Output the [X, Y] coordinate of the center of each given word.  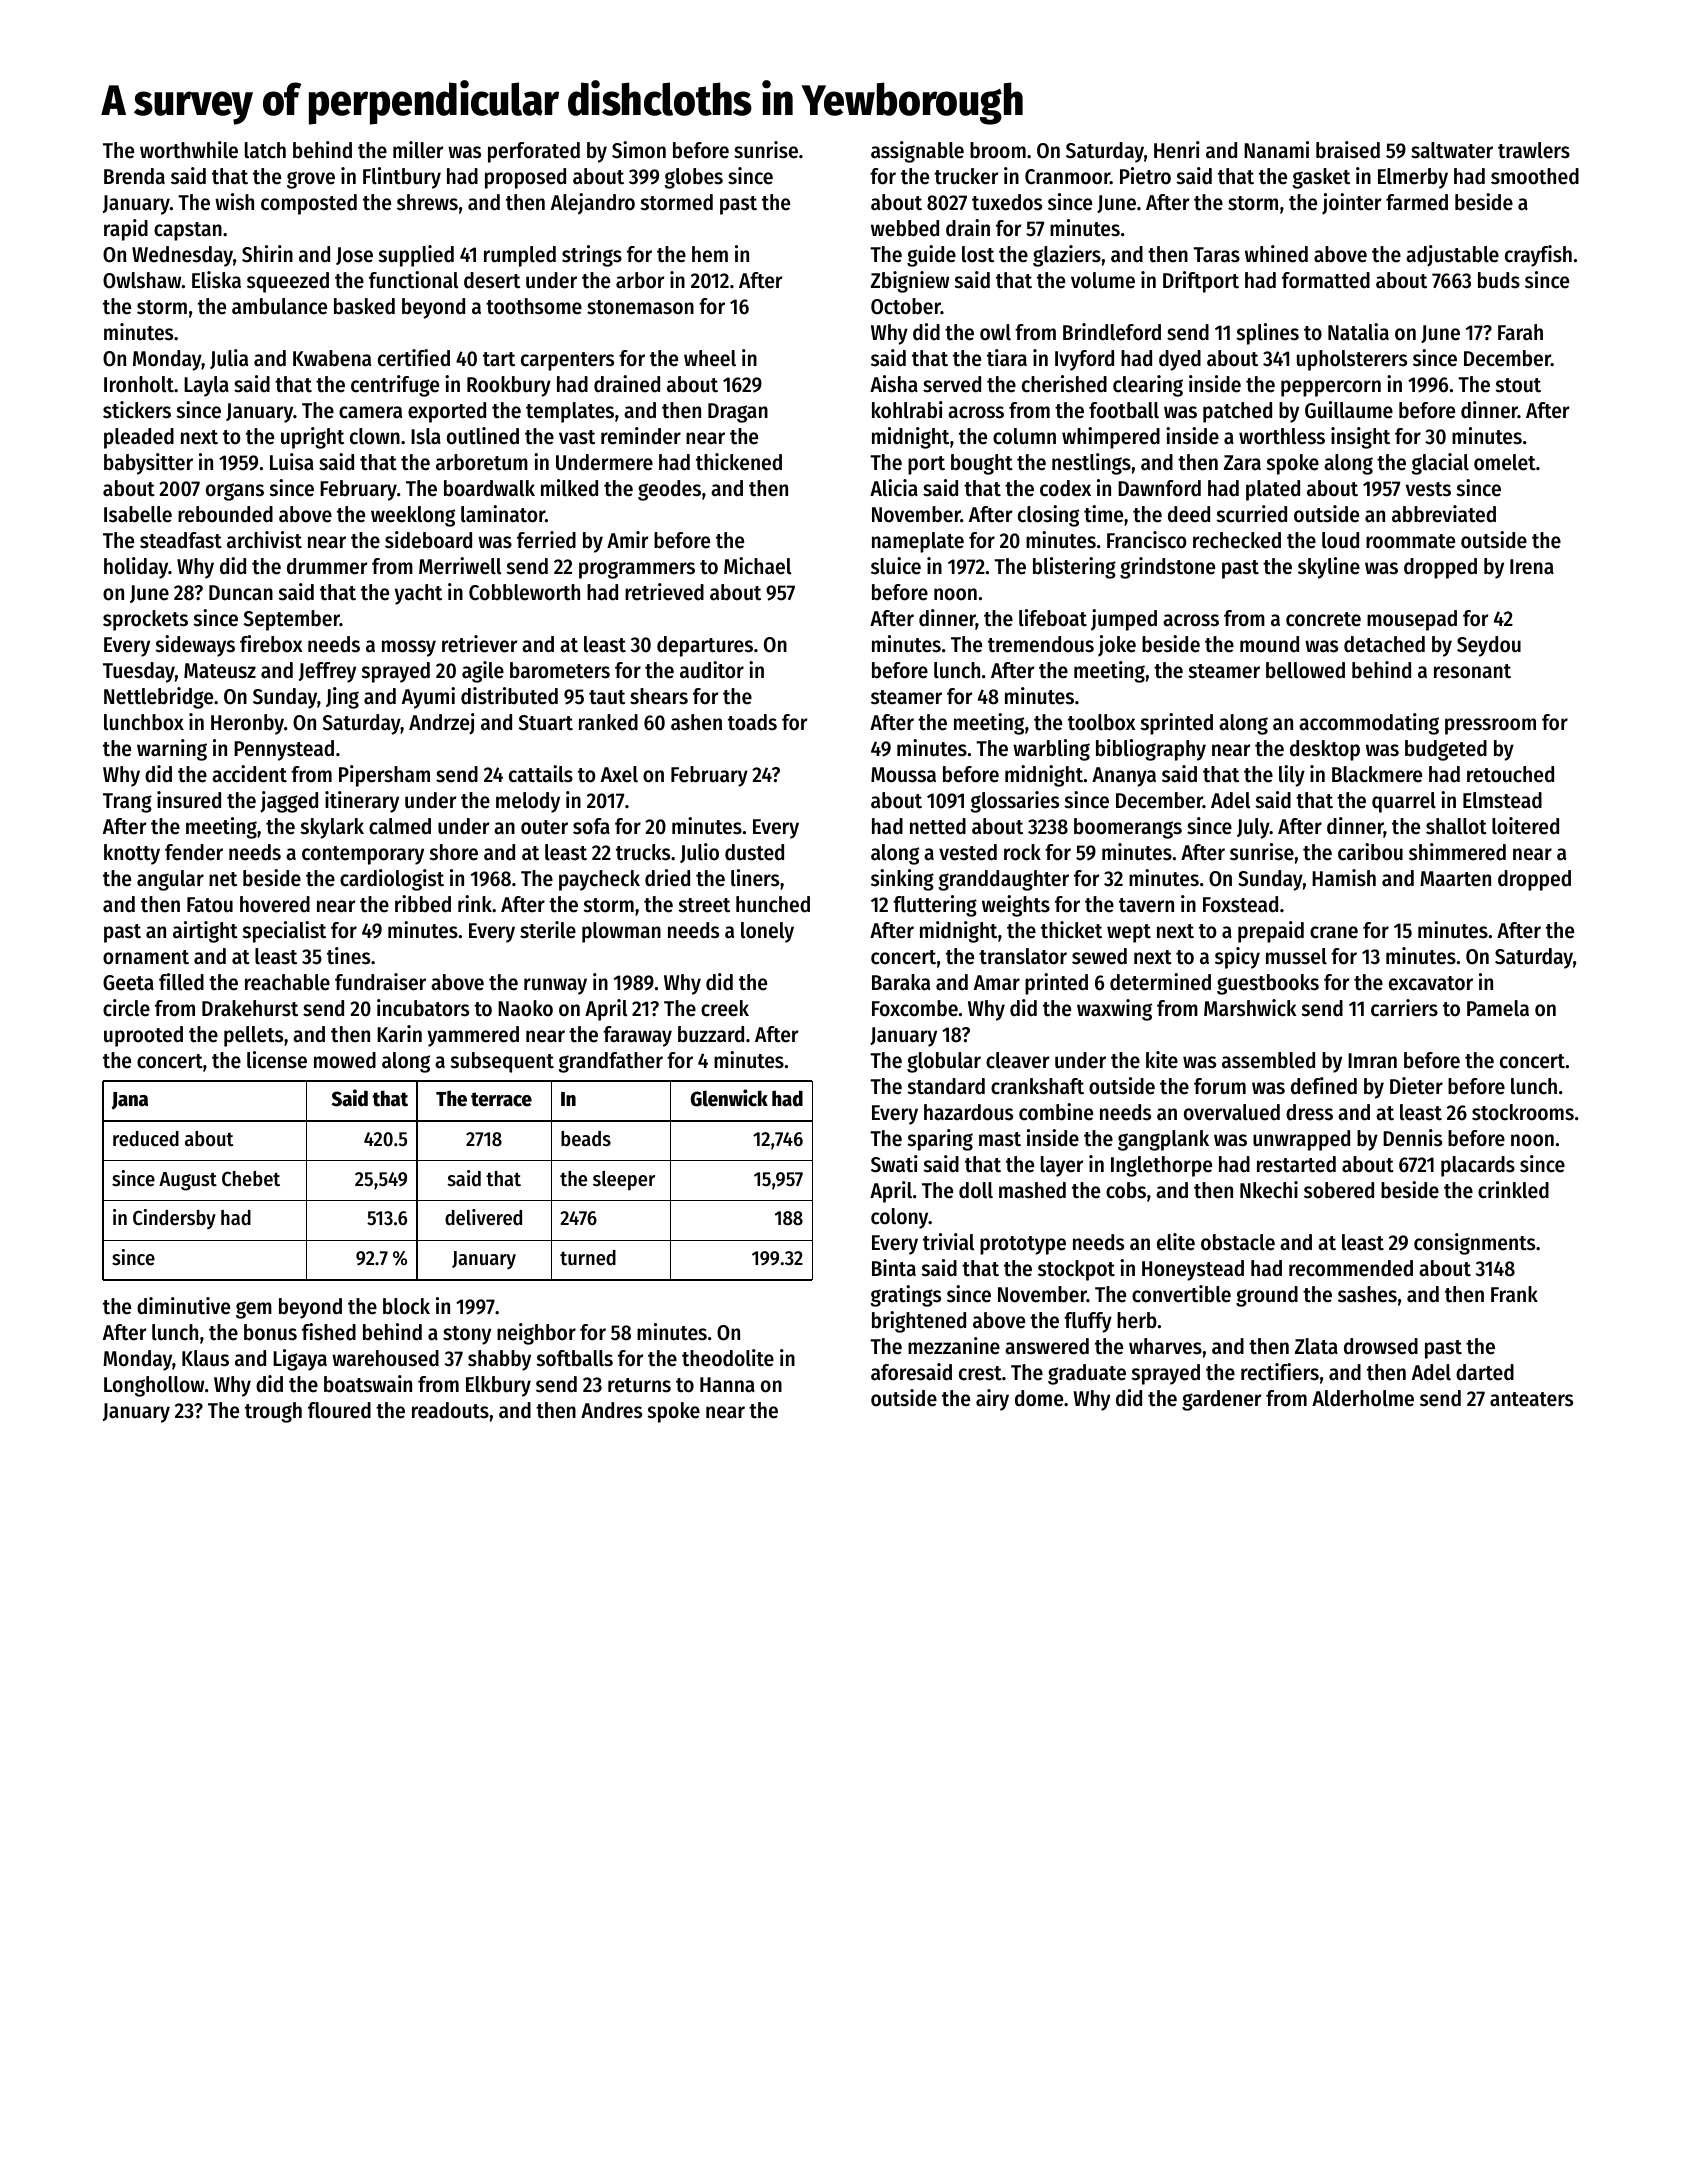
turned [588, 1258]
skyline [1329, 568]
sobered [1339, 1190]
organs [235, 492]
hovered [275, 904]
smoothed [1535, 176]
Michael [757, 566]
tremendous [1041, 644]
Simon [639, 150]
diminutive [183, 1306]
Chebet [251, 1179]
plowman [621, 932]
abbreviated [1444, 514]
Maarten [1455, 879]
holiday [136, 568]
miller [418, 150]
